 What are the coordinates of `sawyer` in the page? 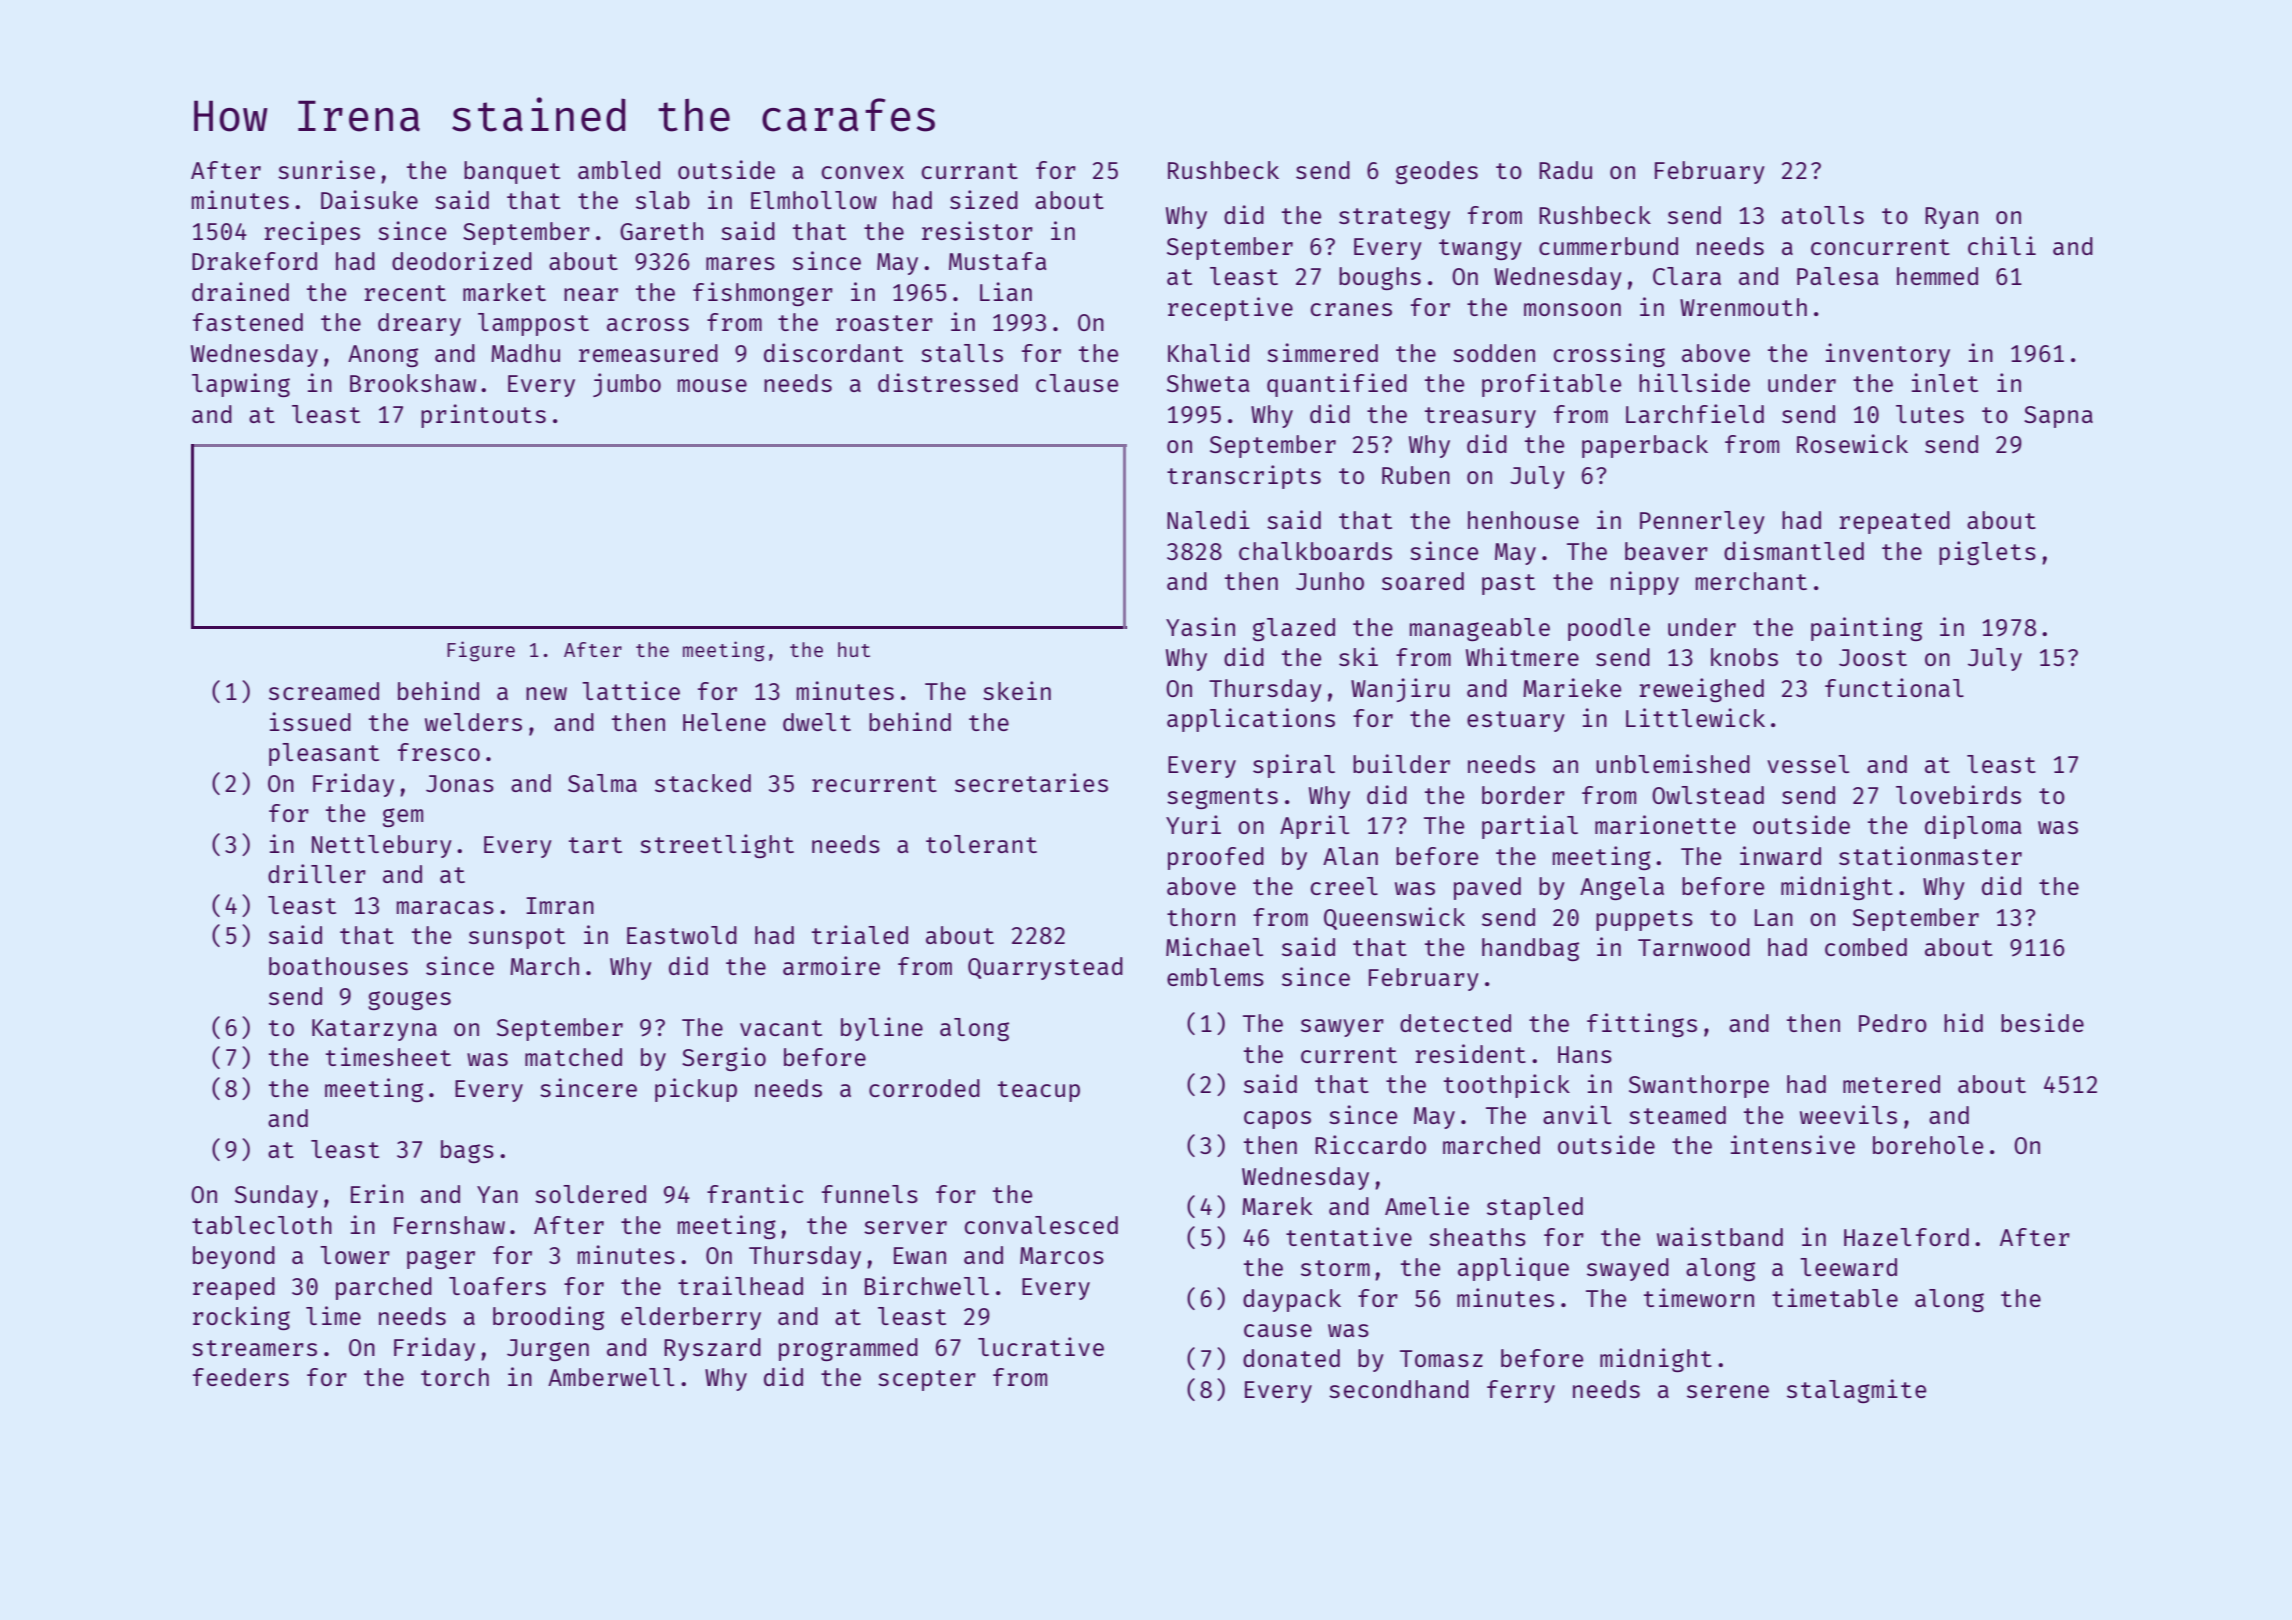 It's located at (1342, 1028).
